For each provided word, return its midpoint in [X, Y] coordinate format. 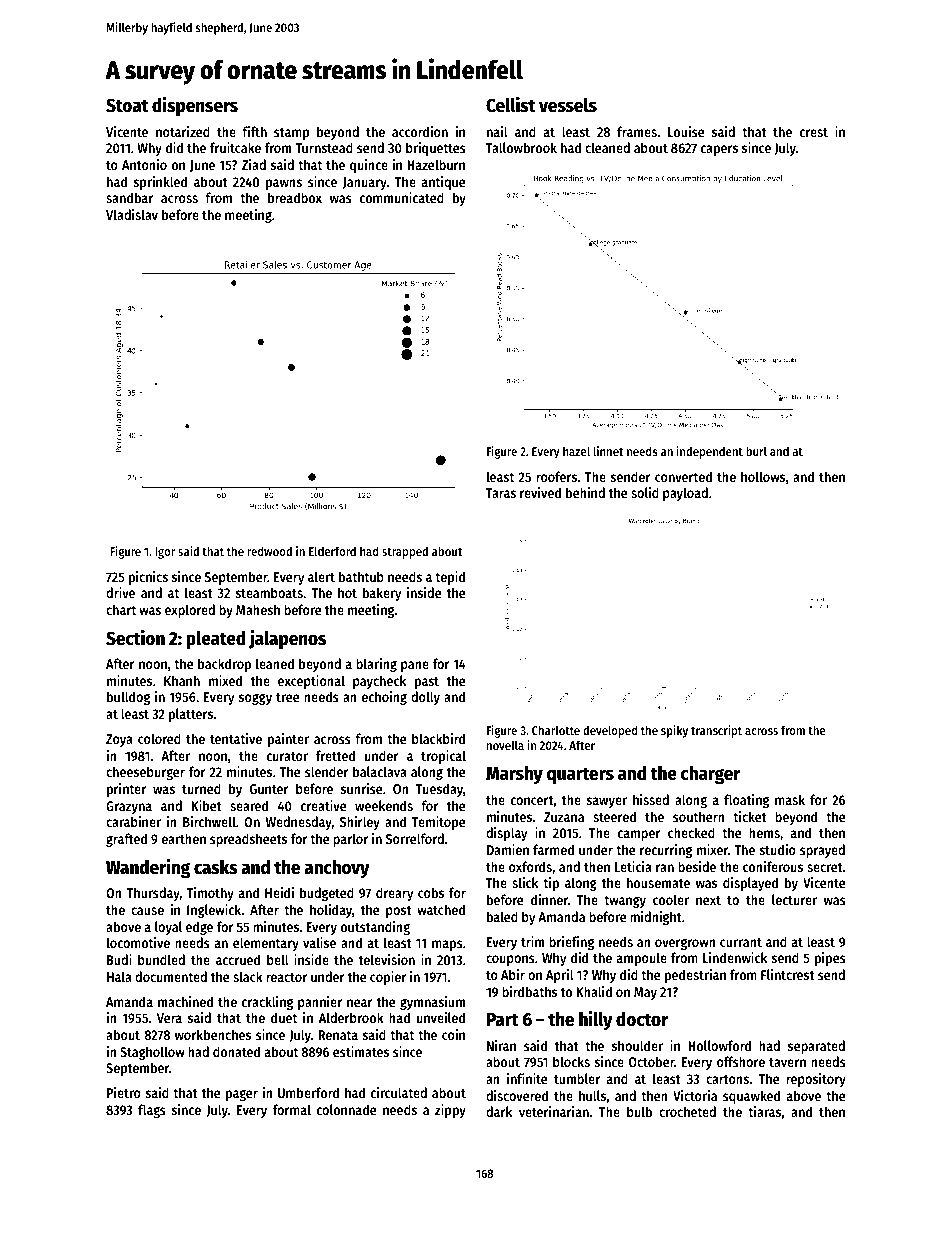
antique [443, 183]
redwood [269, 551]
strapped [405, 552]
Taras [501, 493]
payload [685, 494]
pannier [320, 1003]
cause [147, 911]
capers [719, 150]
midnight [656, 918]
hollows [763, 476]
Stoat [127, 105]
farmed [553, 849]
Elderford [332, 551]
